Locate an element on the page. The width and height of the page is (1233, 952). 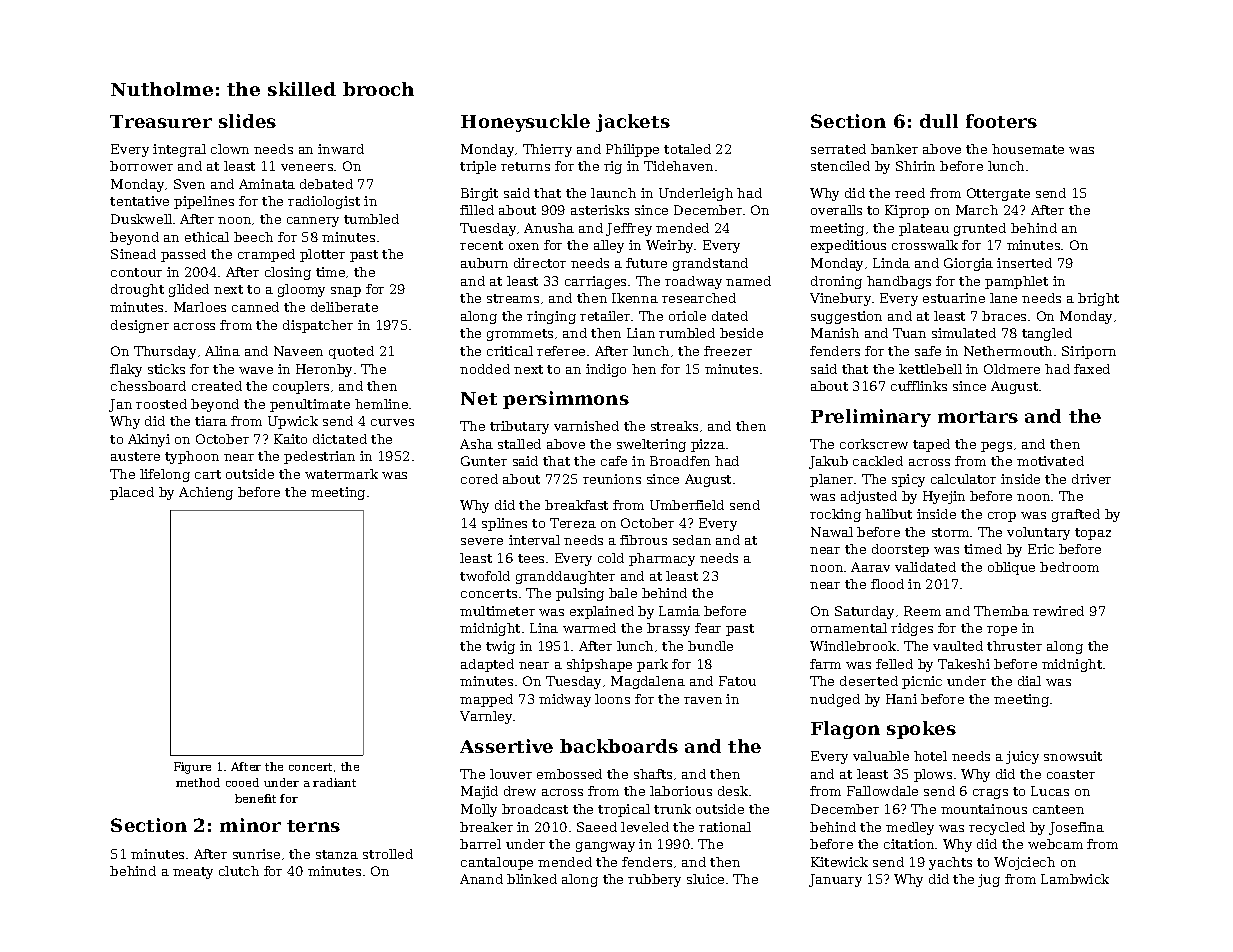
rubbery is located at coordinates (654, 880).
